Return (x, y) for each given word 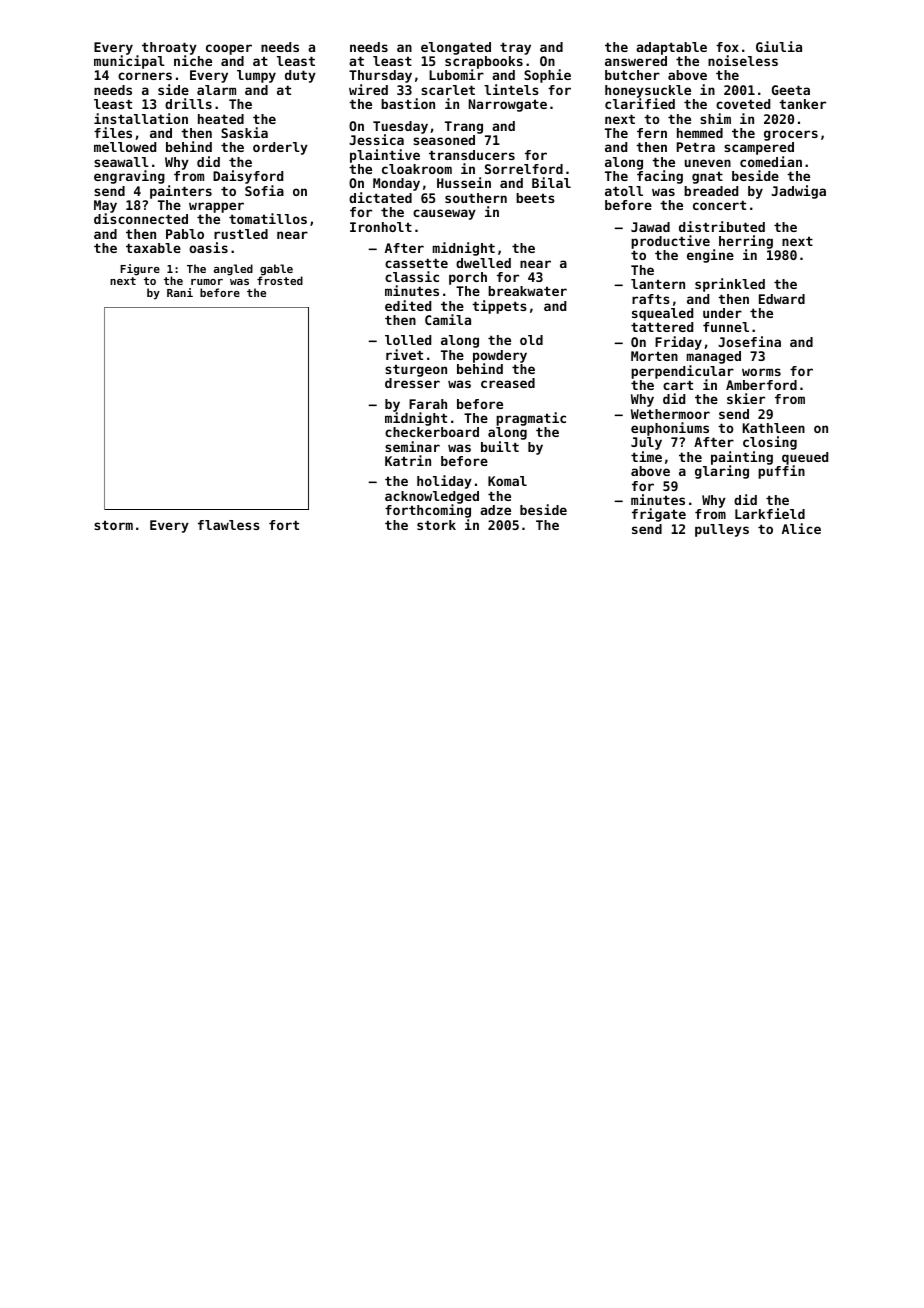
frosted (280, 280)
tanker (802, 104)
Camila (448, 319)
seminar (412, 446)
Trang (464, 127)
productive (670, 242)
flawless (229, 525)
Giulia (779, 46)
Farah (428, 404)
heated (221, 119)
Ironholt (381, 227)
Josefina (749, 341)
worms (761, 372)
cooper (229, 49)
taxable (153, 248)
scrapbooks (484, 63)
